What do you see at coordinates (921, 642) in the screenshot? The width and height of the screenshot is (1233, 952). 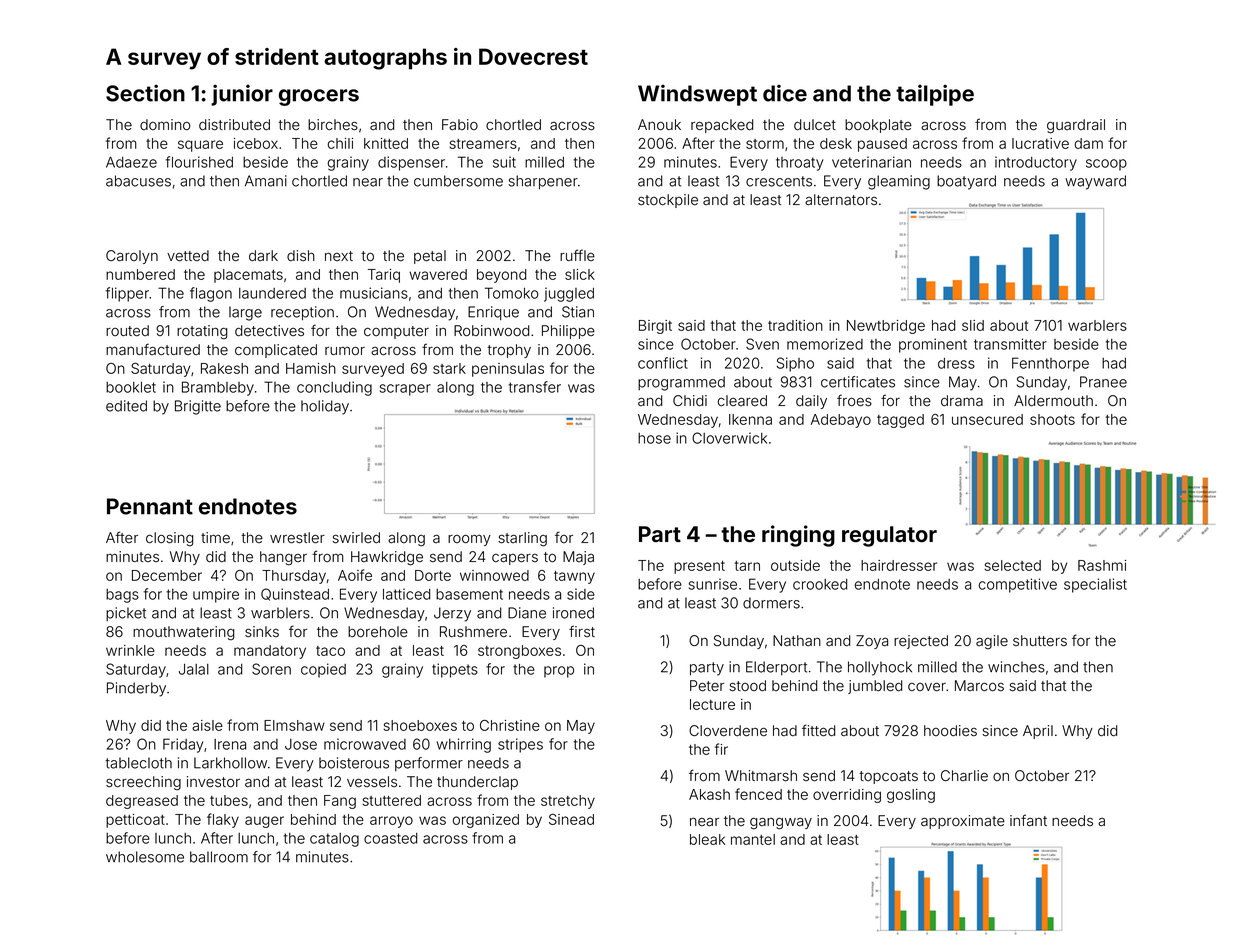 I see `rejected` at bounding box center [921, 642].
